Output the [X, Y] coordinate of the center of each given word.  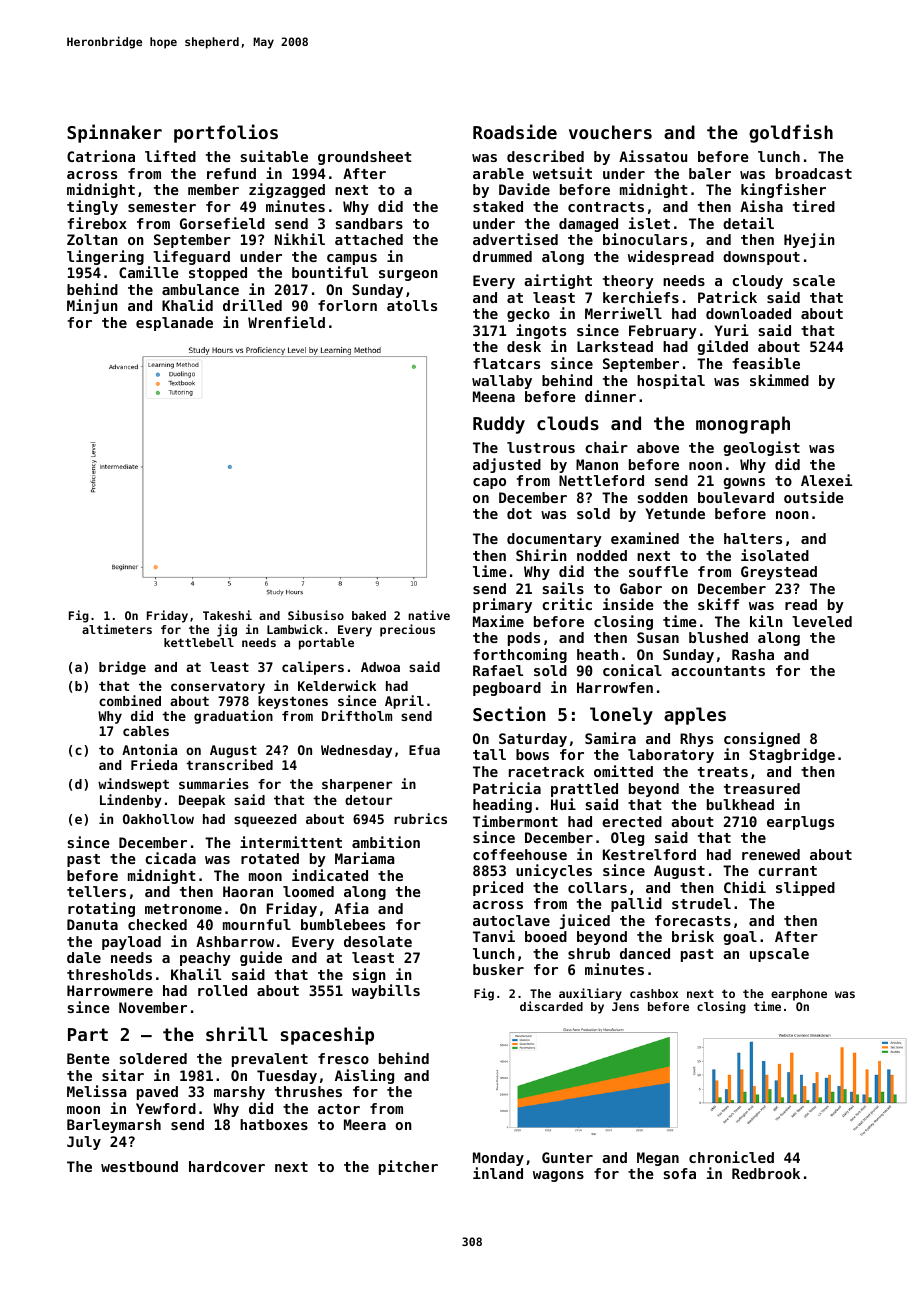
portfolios [226, 133]
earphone [799, 995]
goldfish [791, 133]
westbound [139, 1166]
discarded [551, 1006]
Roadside [515, 131]
